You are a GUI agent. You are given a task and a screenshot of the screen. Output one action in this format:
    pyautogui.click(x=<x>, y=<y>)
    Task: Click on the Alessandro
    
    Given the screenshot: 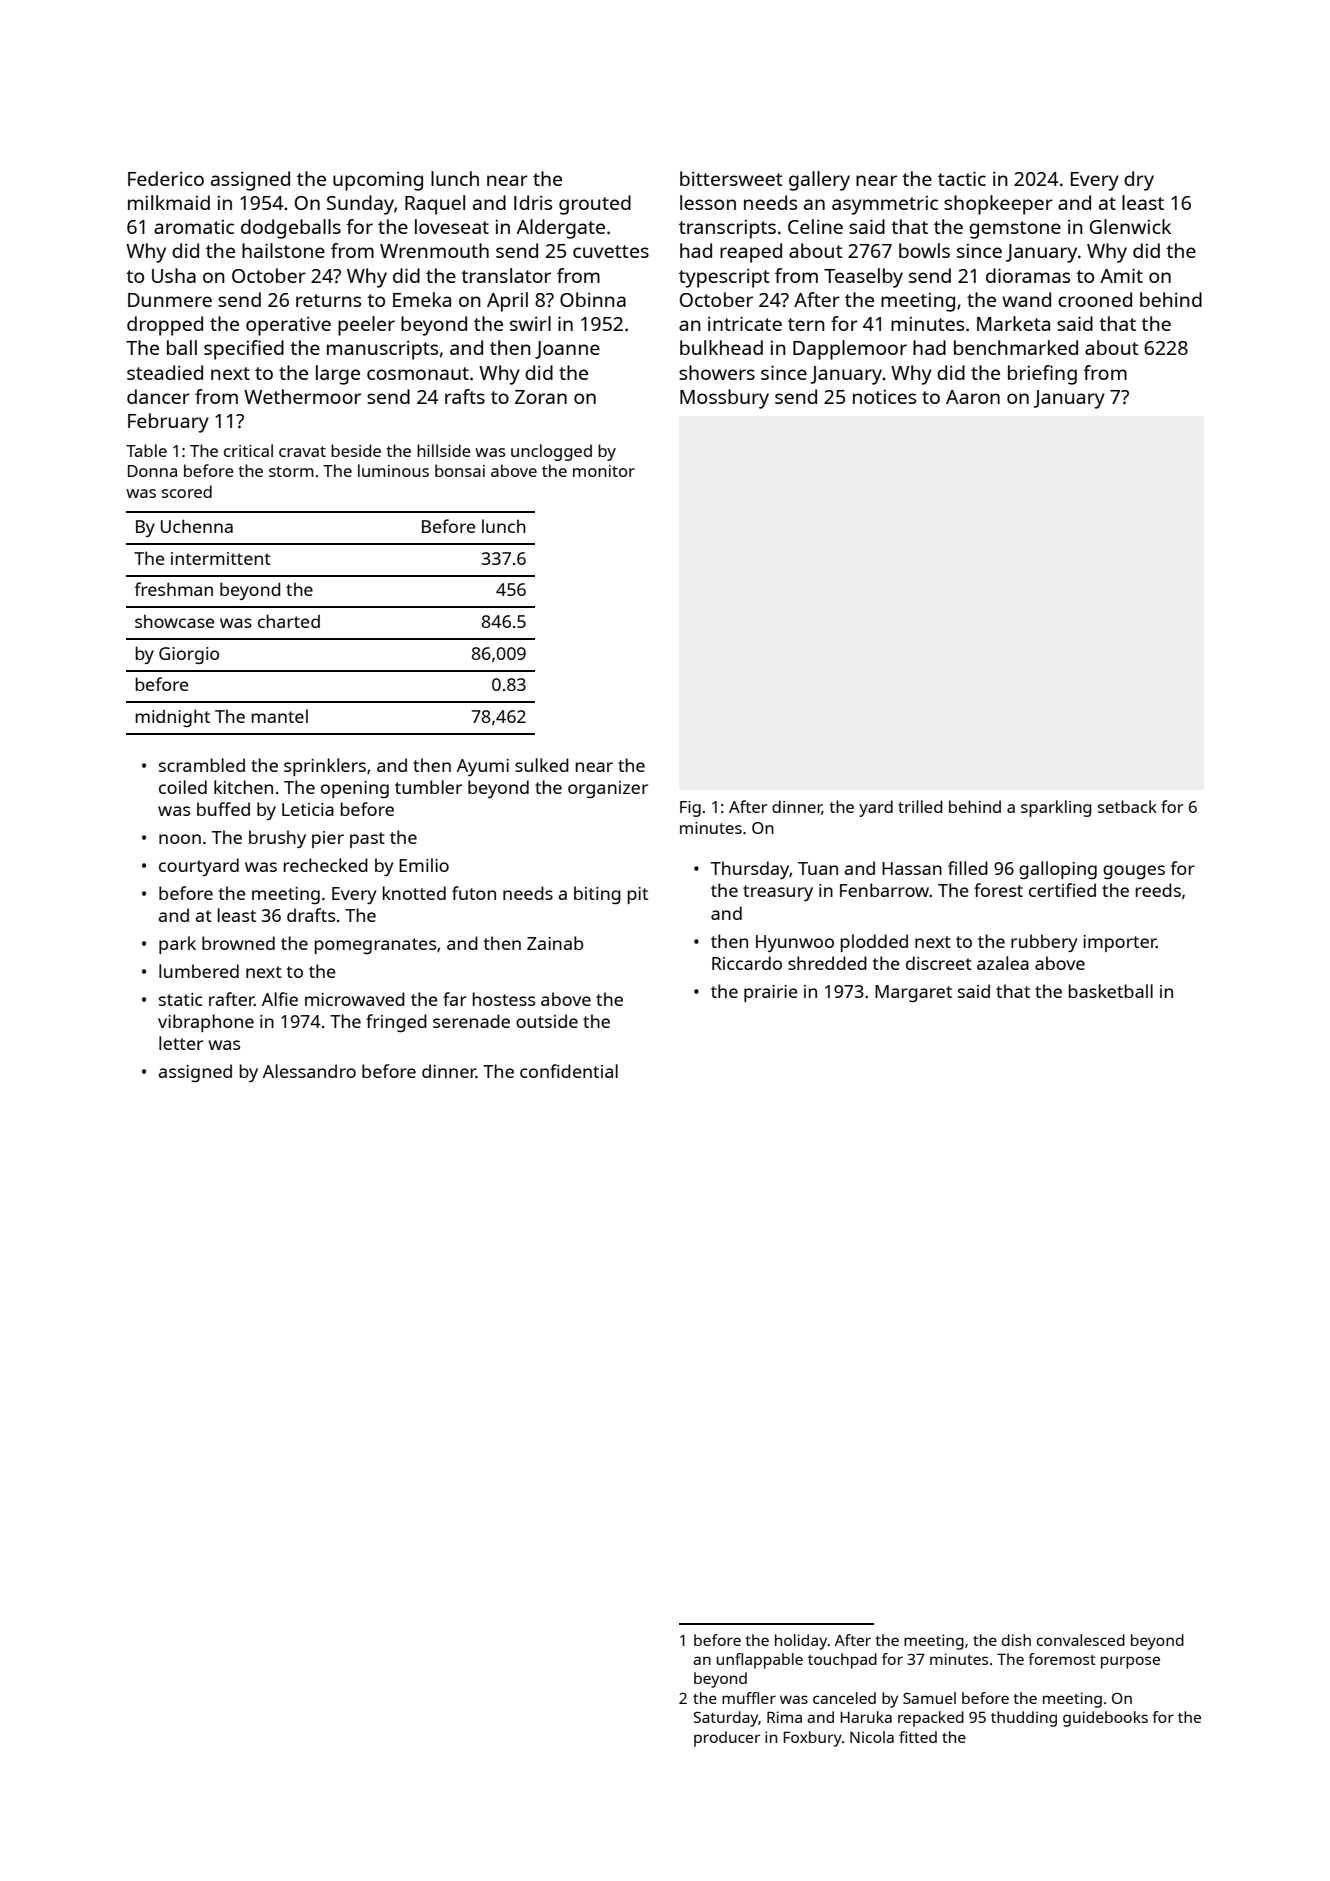 What is the action you would take?
    pyautogui.click(x=309, y=1071)
